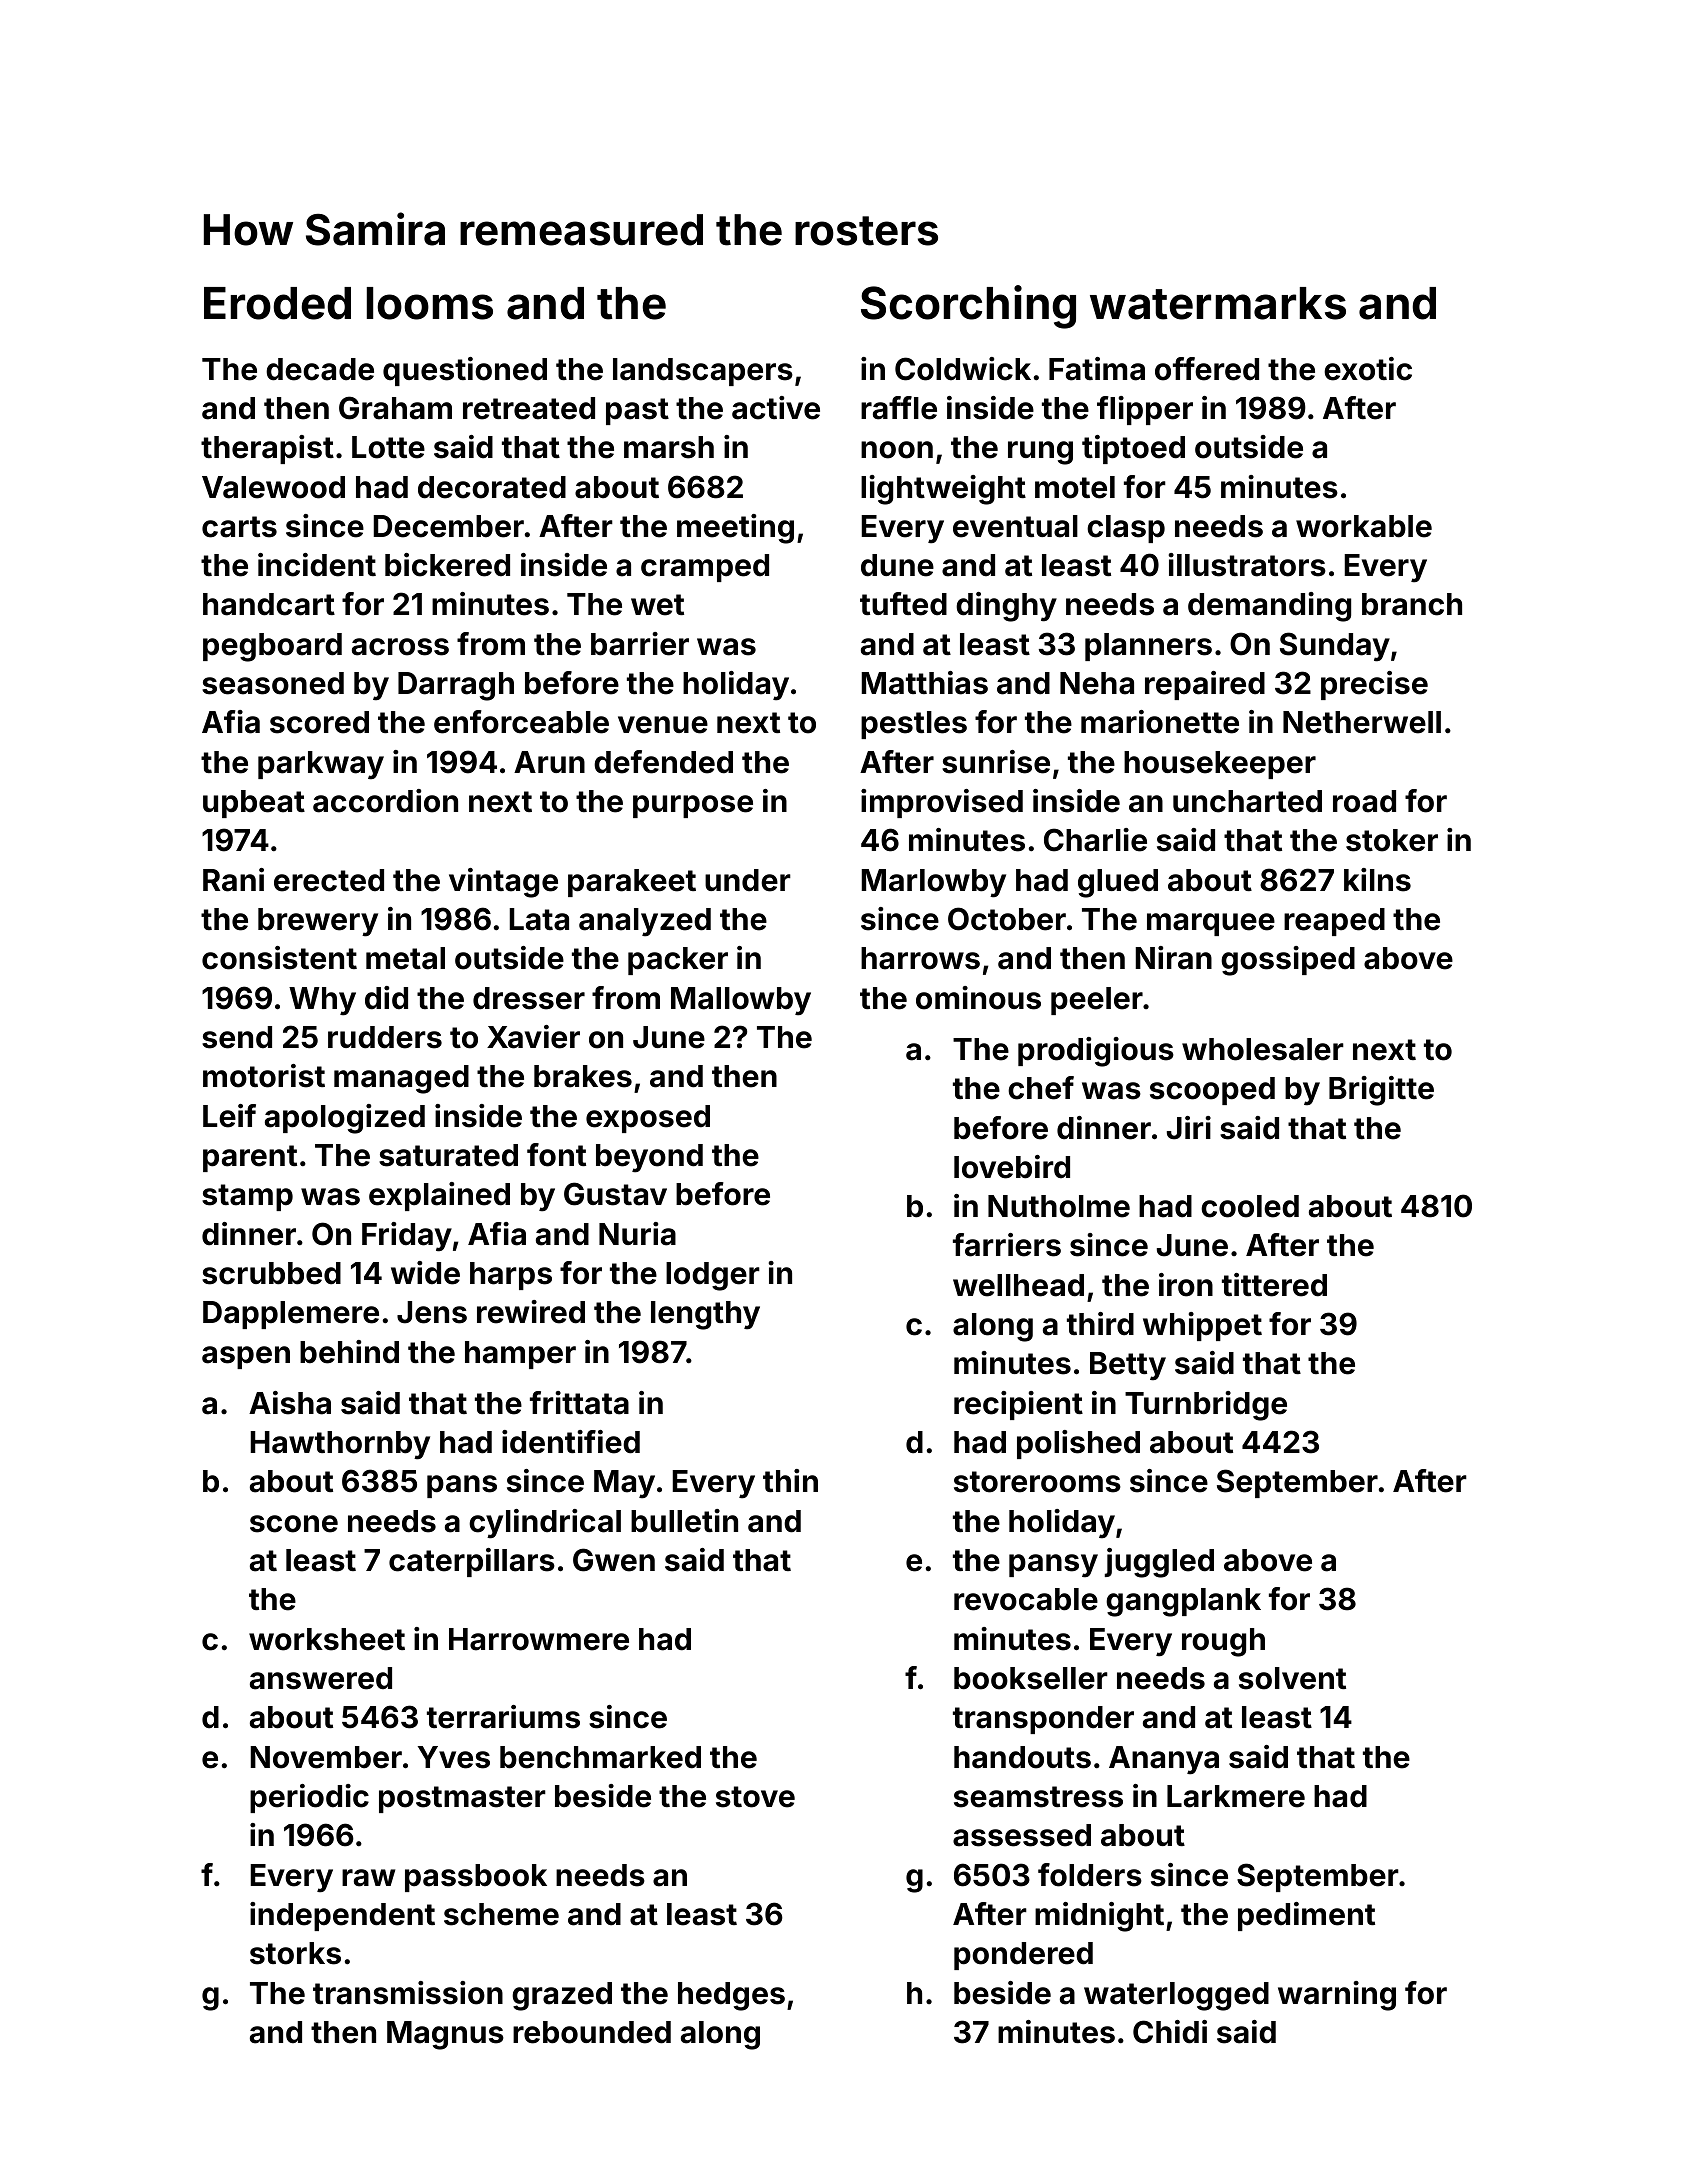  What do you see at coordinates (968, 307) in the screenshot?
I see `Scorching` at bounding box center [968, 307].
